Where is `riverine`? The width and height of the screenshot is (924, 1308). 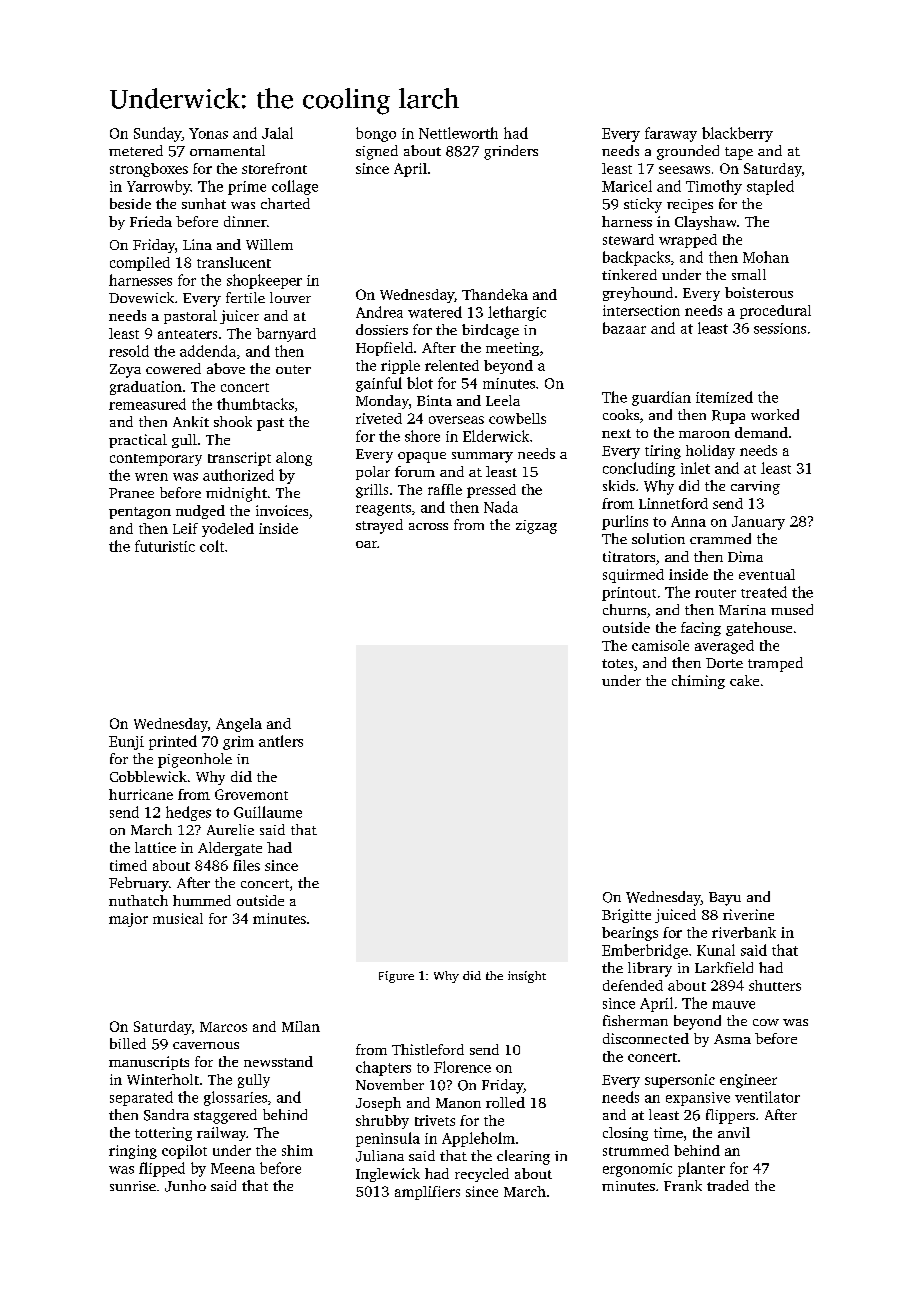
riverine is located at coordinates (748, 914).
